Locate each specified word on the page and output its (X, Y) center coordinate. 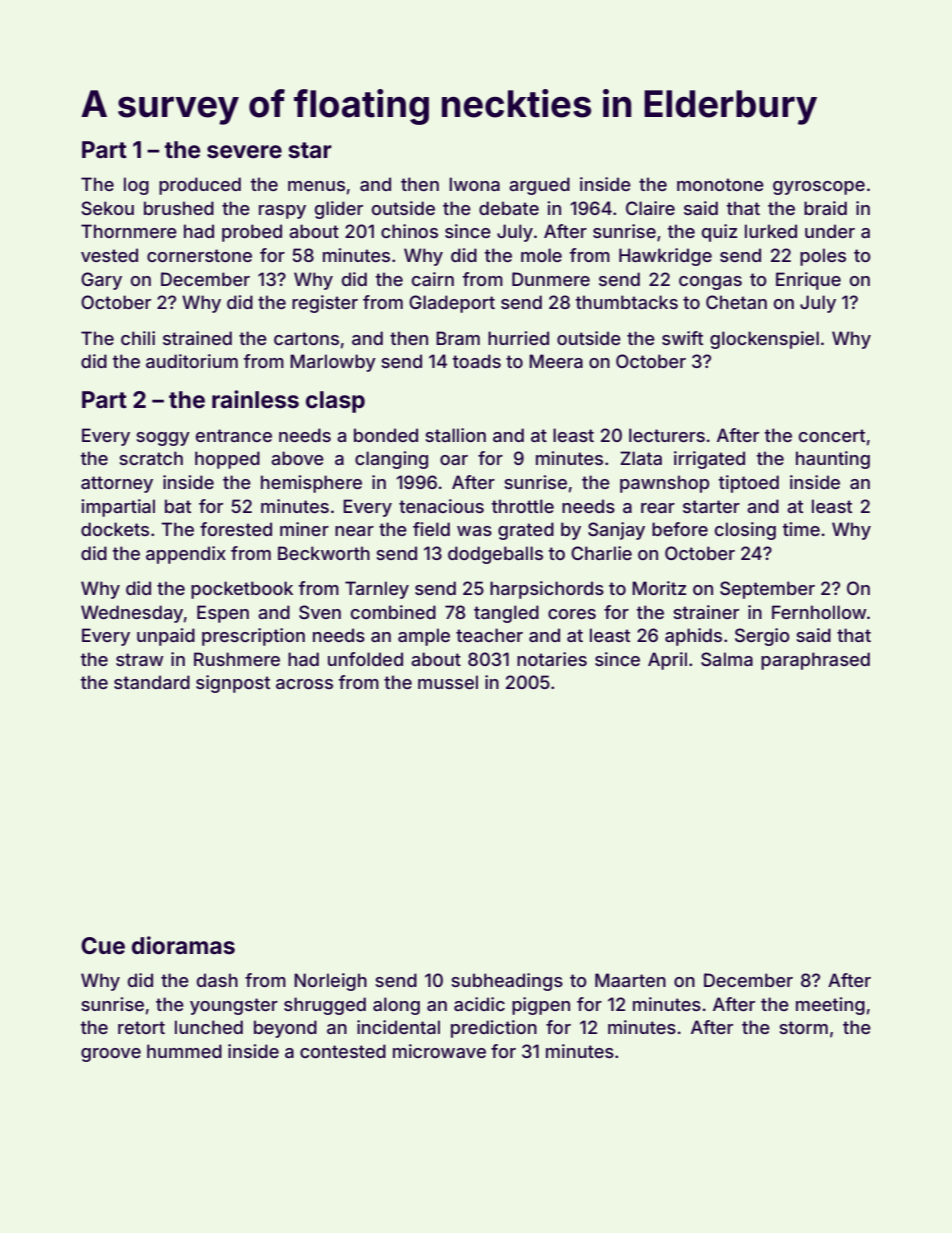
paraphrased (815, 661)
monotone (720, 184)
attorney (117, 484)
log (136, 186)
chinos (409, 231)
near (354, 531)
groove (111, 1055)
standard (152, 682)
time (801, 529)
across (304, 684)
